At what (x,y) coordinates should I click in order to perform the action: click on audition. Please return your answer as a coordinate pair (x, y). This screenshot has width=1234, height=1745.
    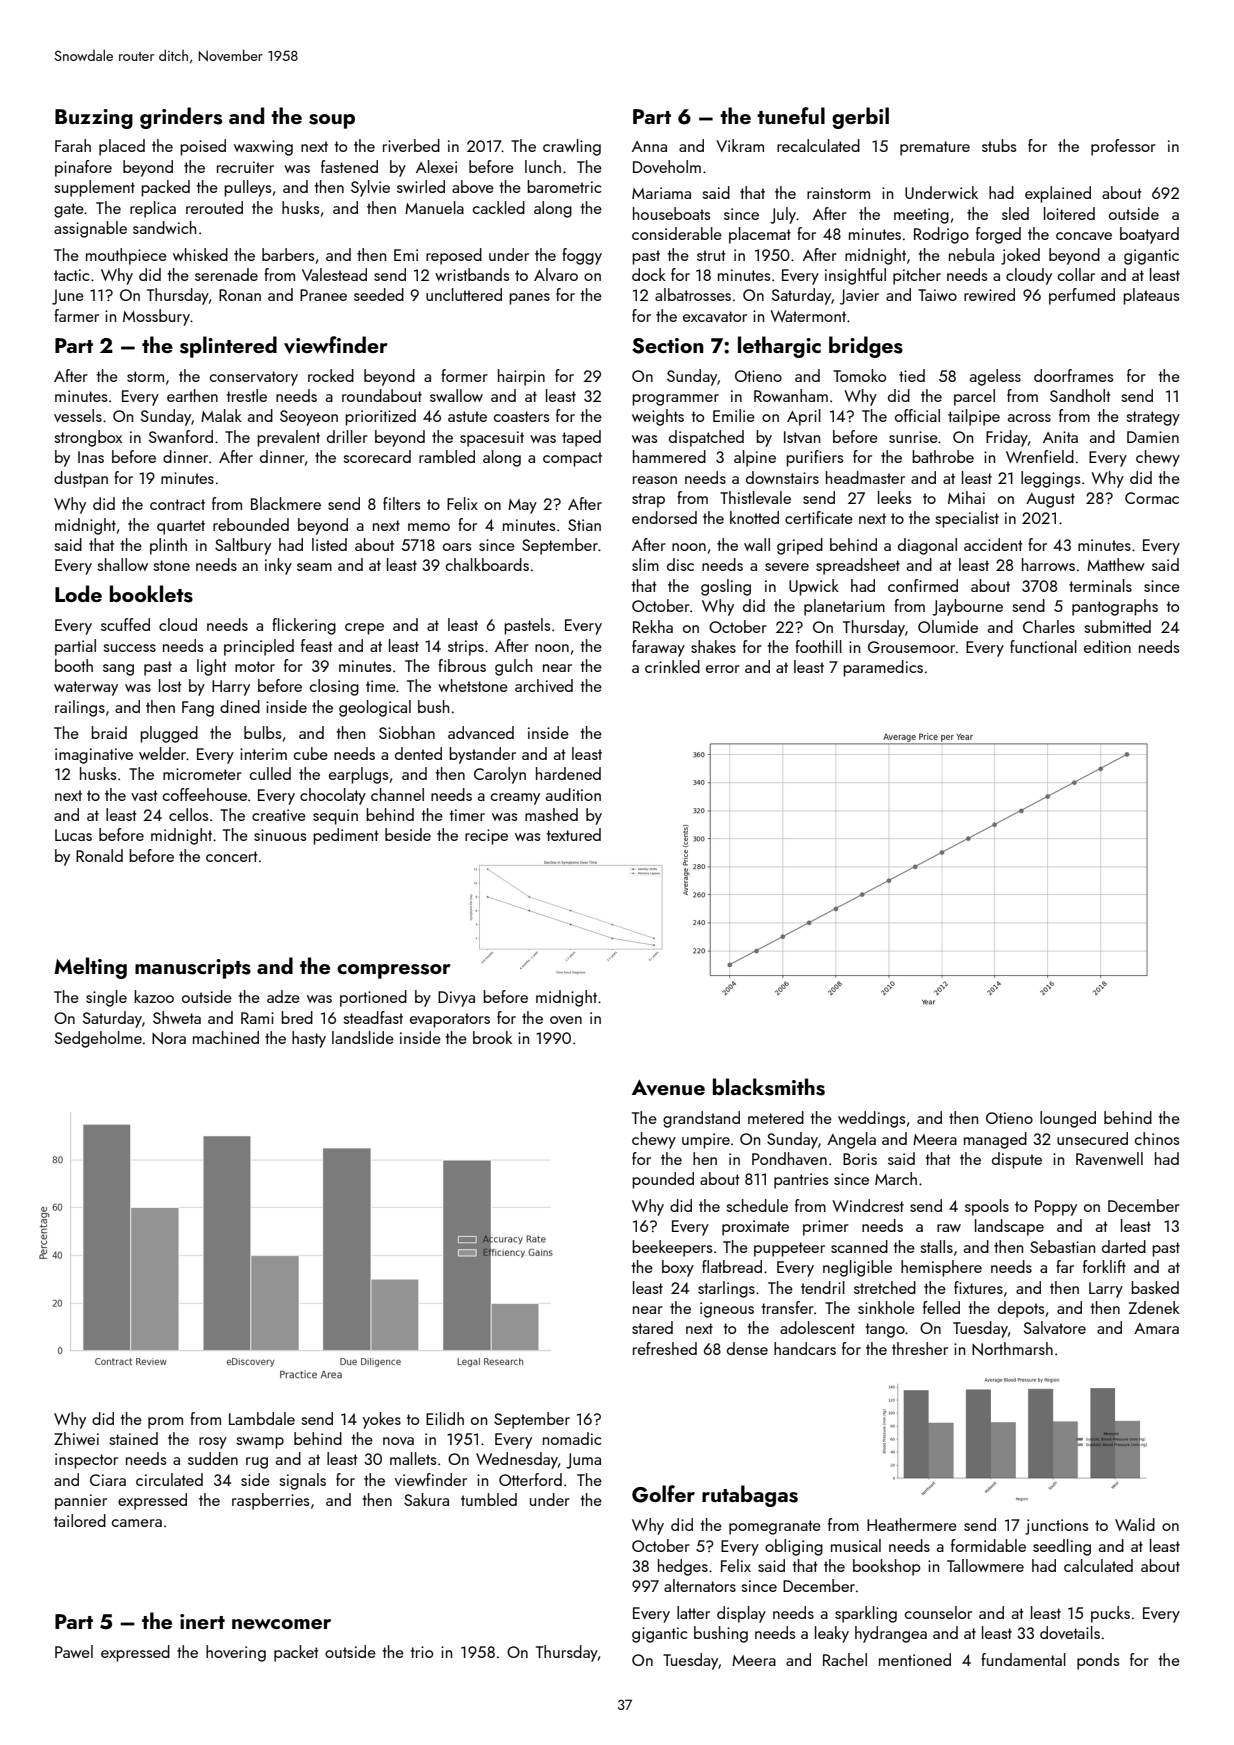
    Looking at the image, I should click on (573, 794).
